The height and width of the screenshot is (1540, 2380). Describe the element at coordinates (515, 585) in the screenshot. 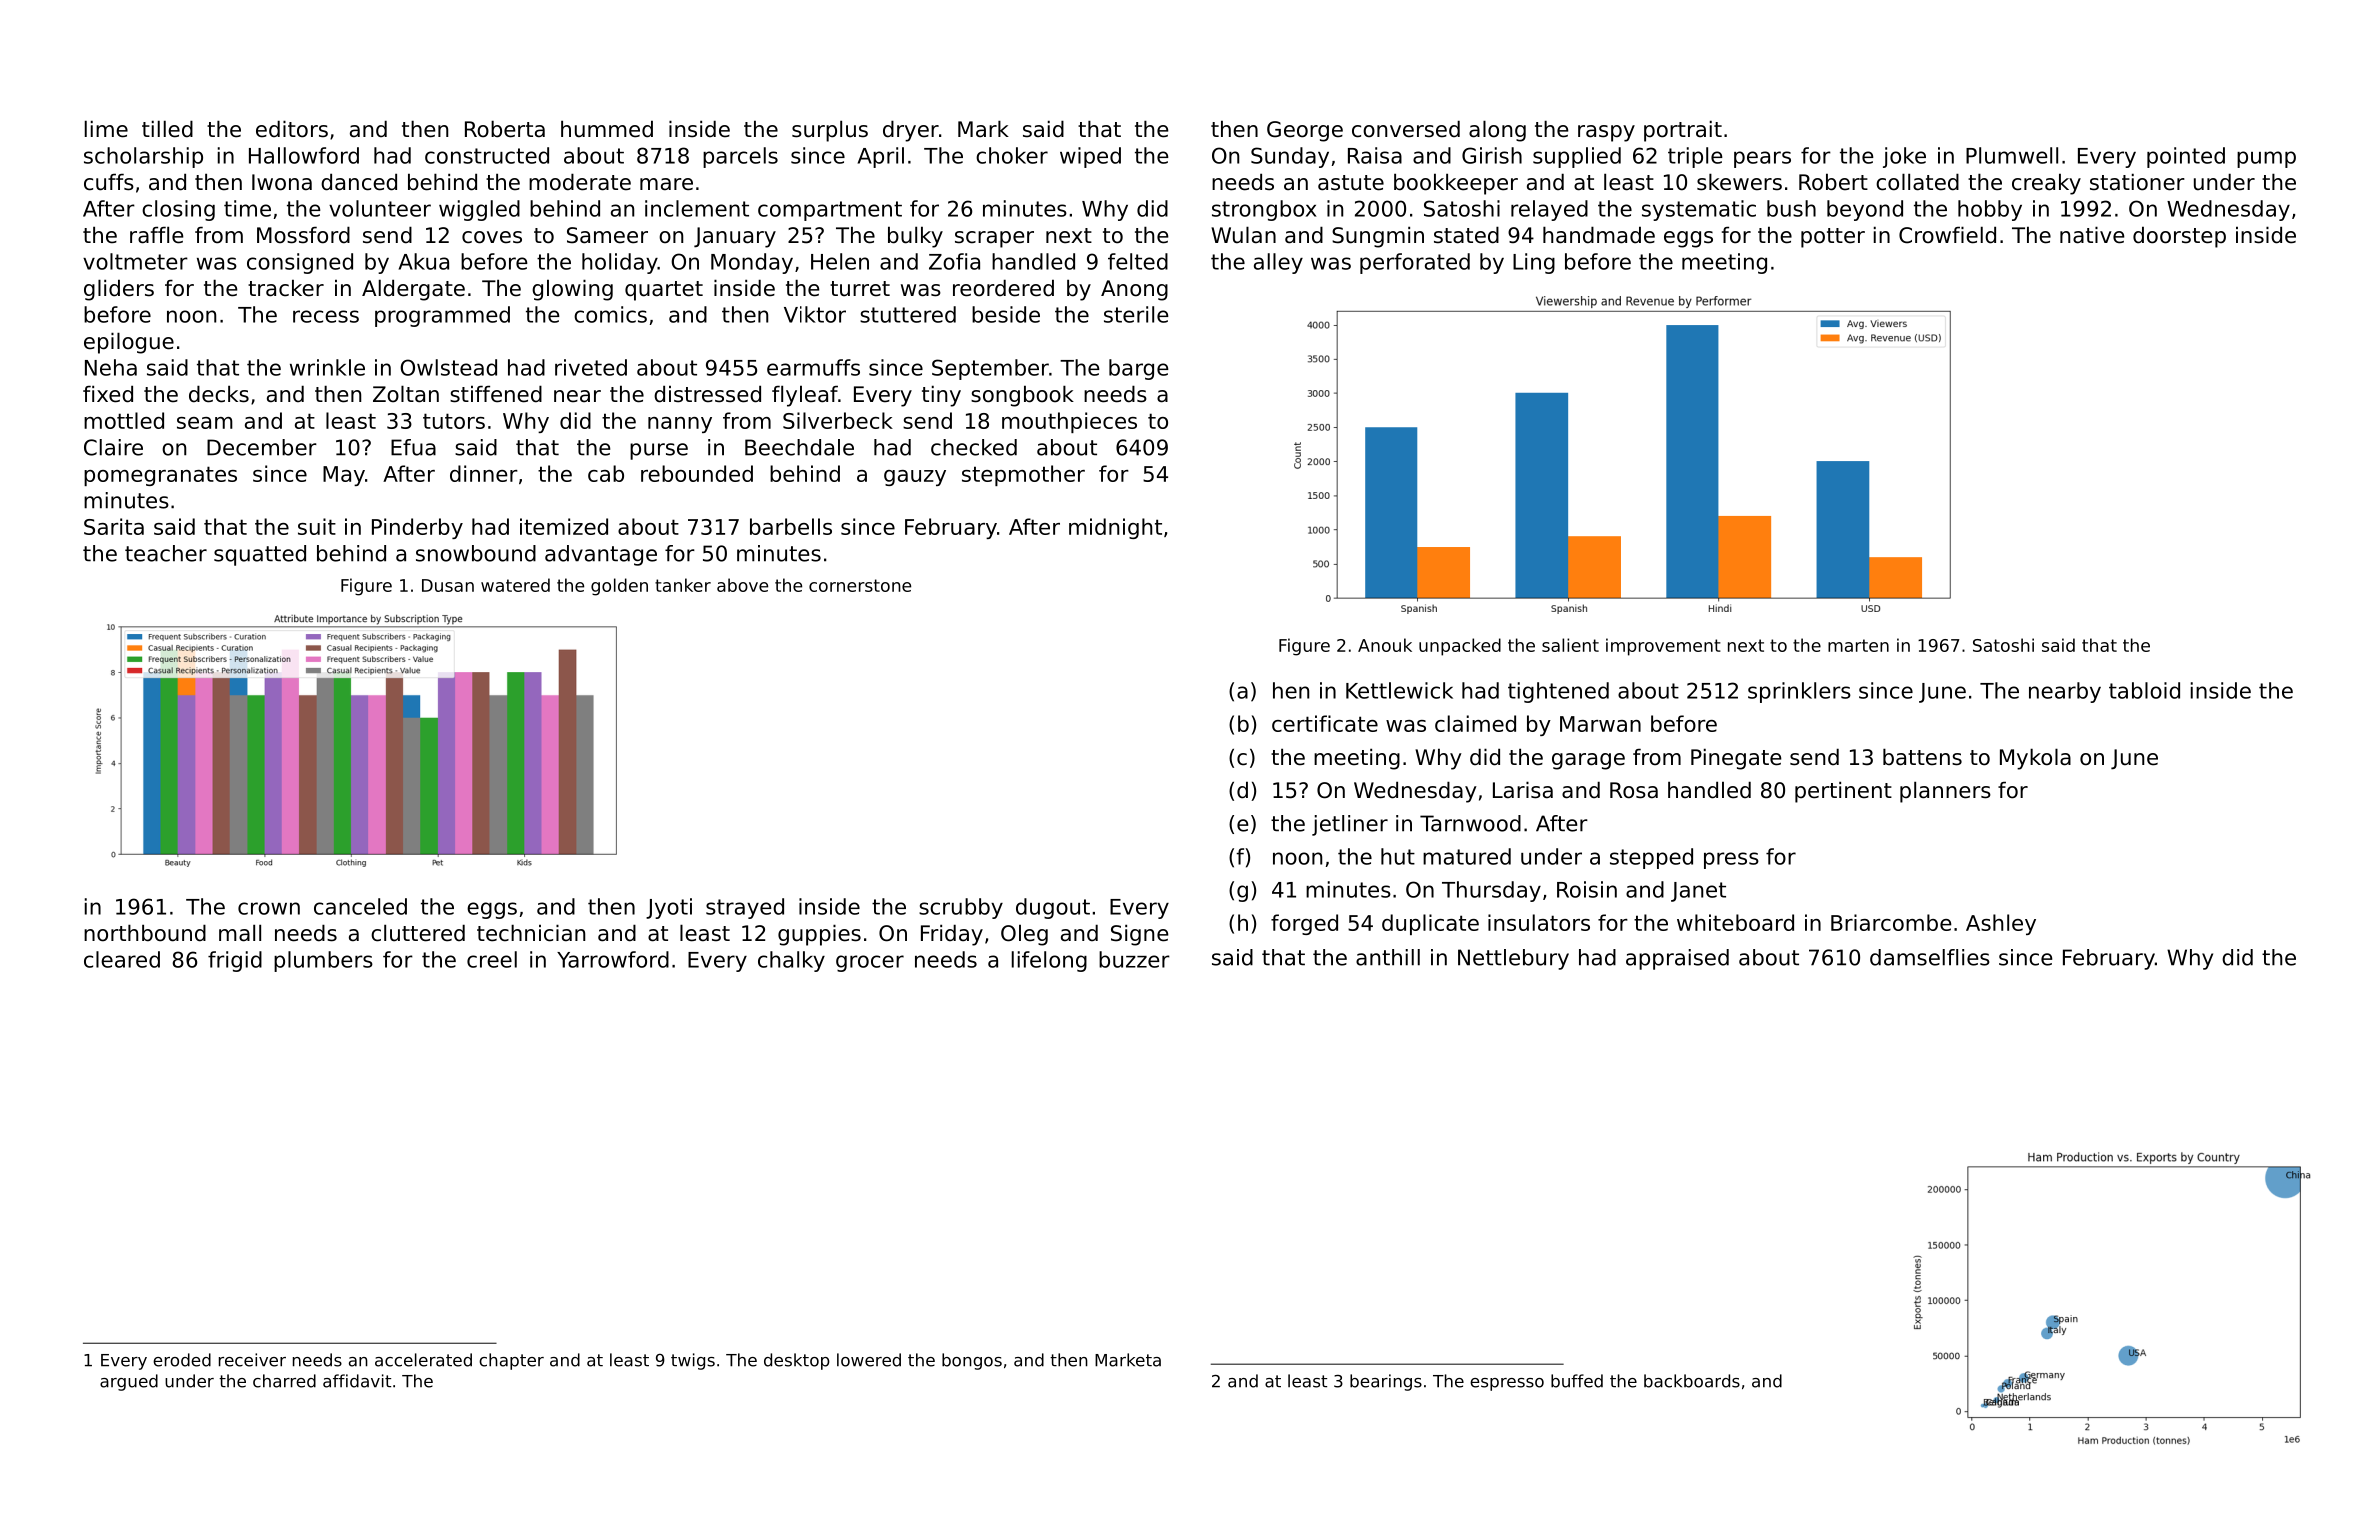

I see `watered` at that location.
